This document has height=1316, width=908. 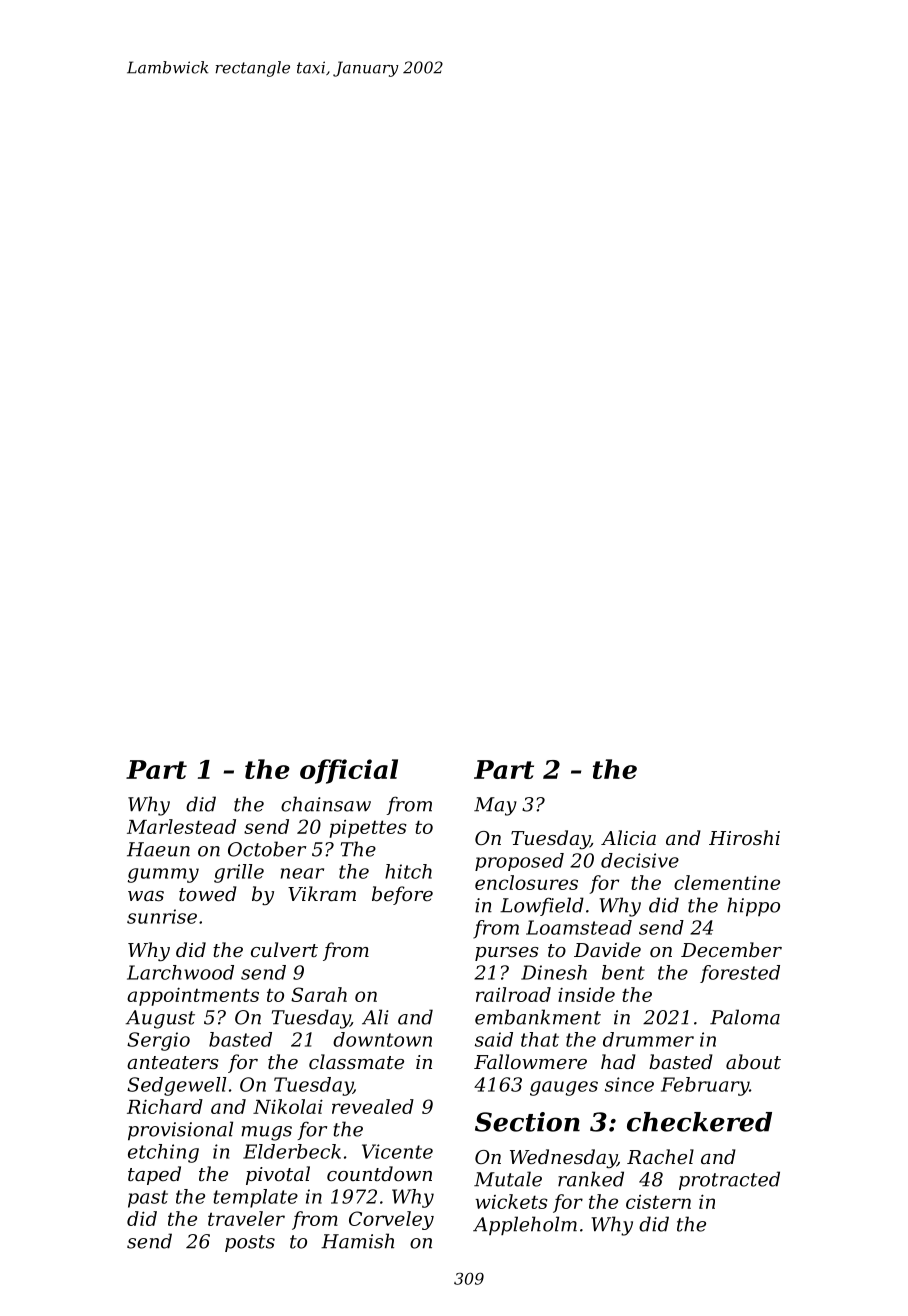 I want to click on culvert, so click(x=284, y=949).
